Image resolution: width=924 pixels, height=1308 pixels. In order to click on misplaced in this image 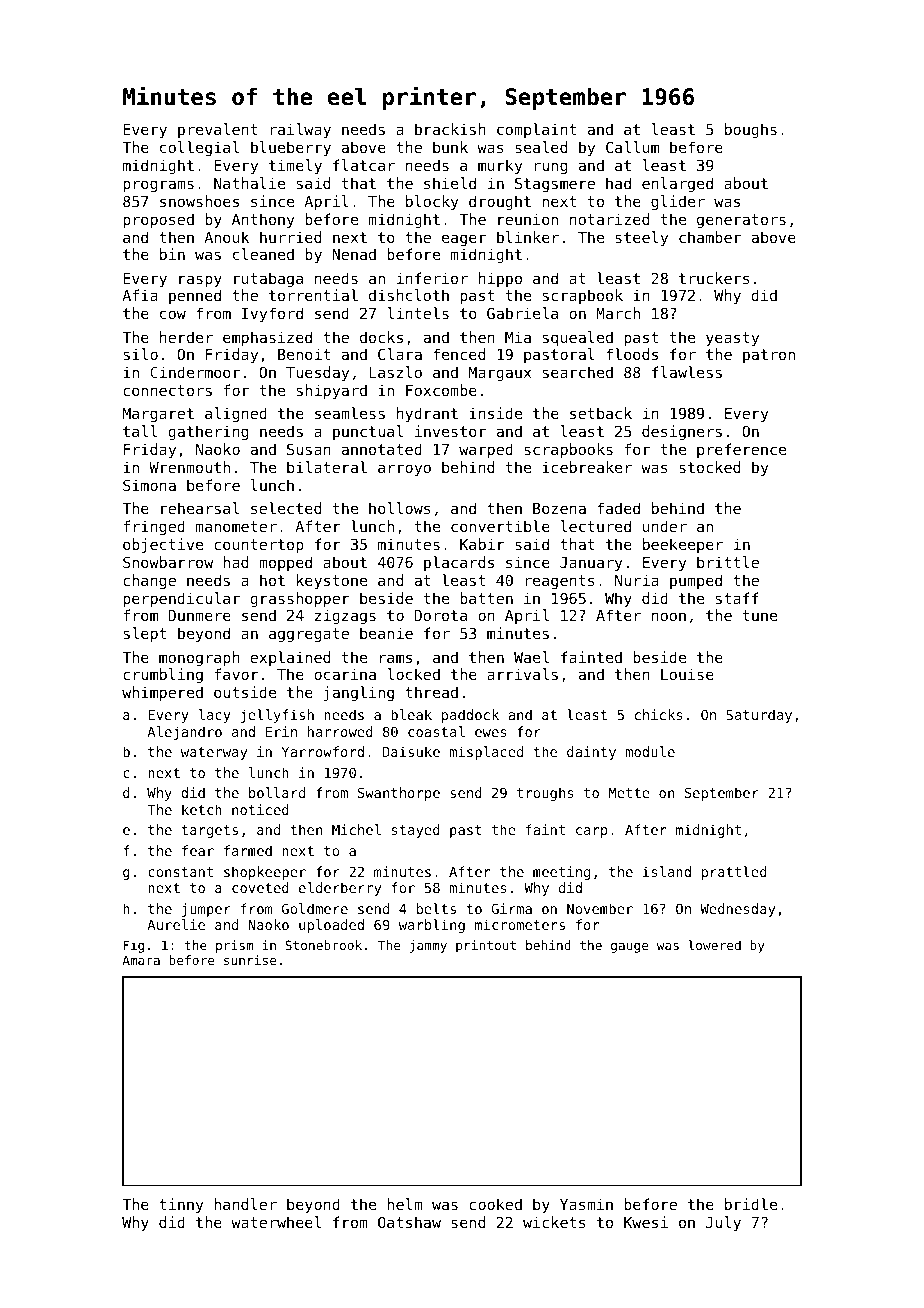, I will do `click(486, 753)`.
